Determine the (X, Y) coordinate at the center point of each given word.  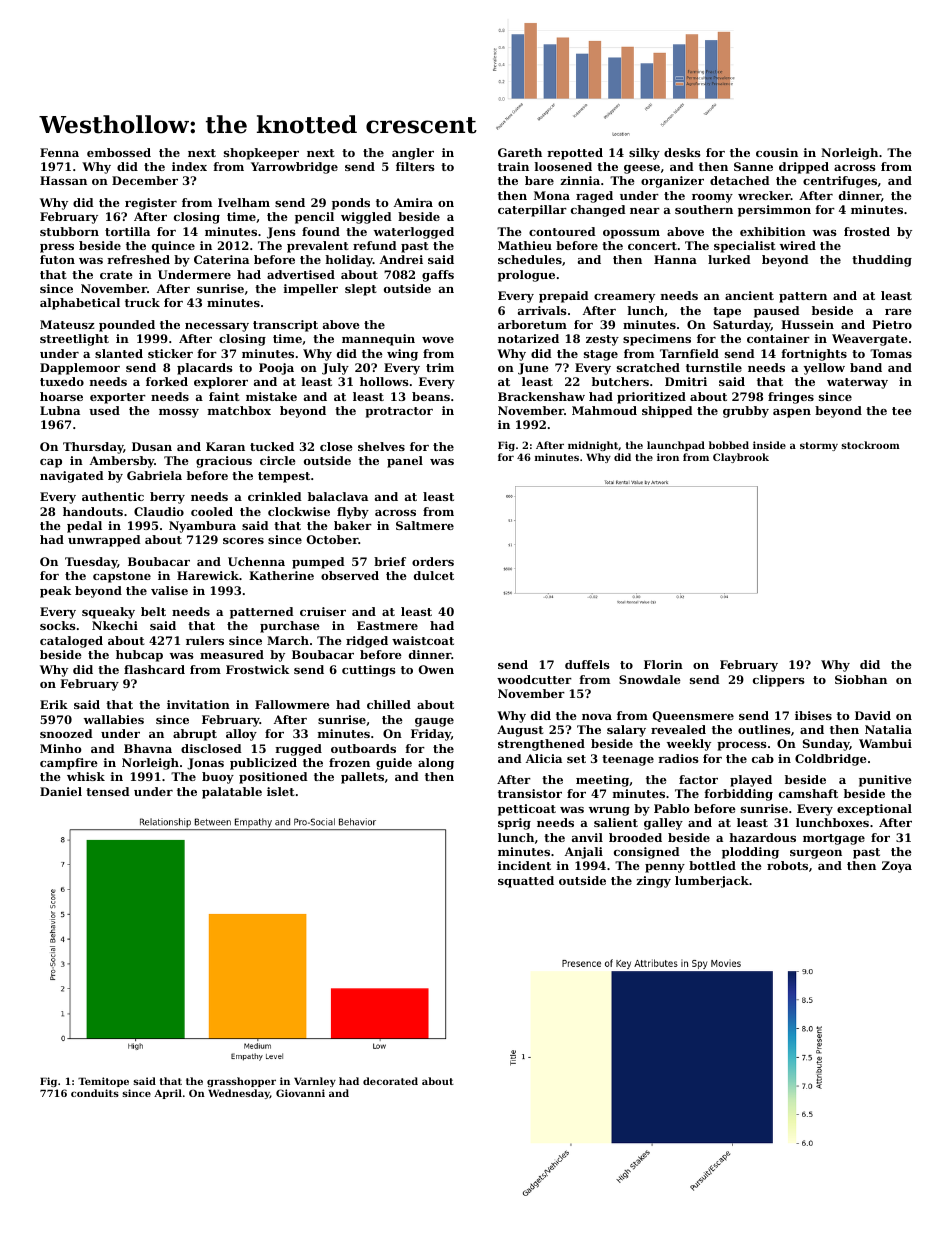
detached (740, 180)
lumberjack (712, 882)
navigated (72, 477)
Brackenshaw (541, 396)
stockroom (870, 445)
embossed (119, 152)
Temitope (103, 1082)
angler (413, 154)
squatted (526, 882)
